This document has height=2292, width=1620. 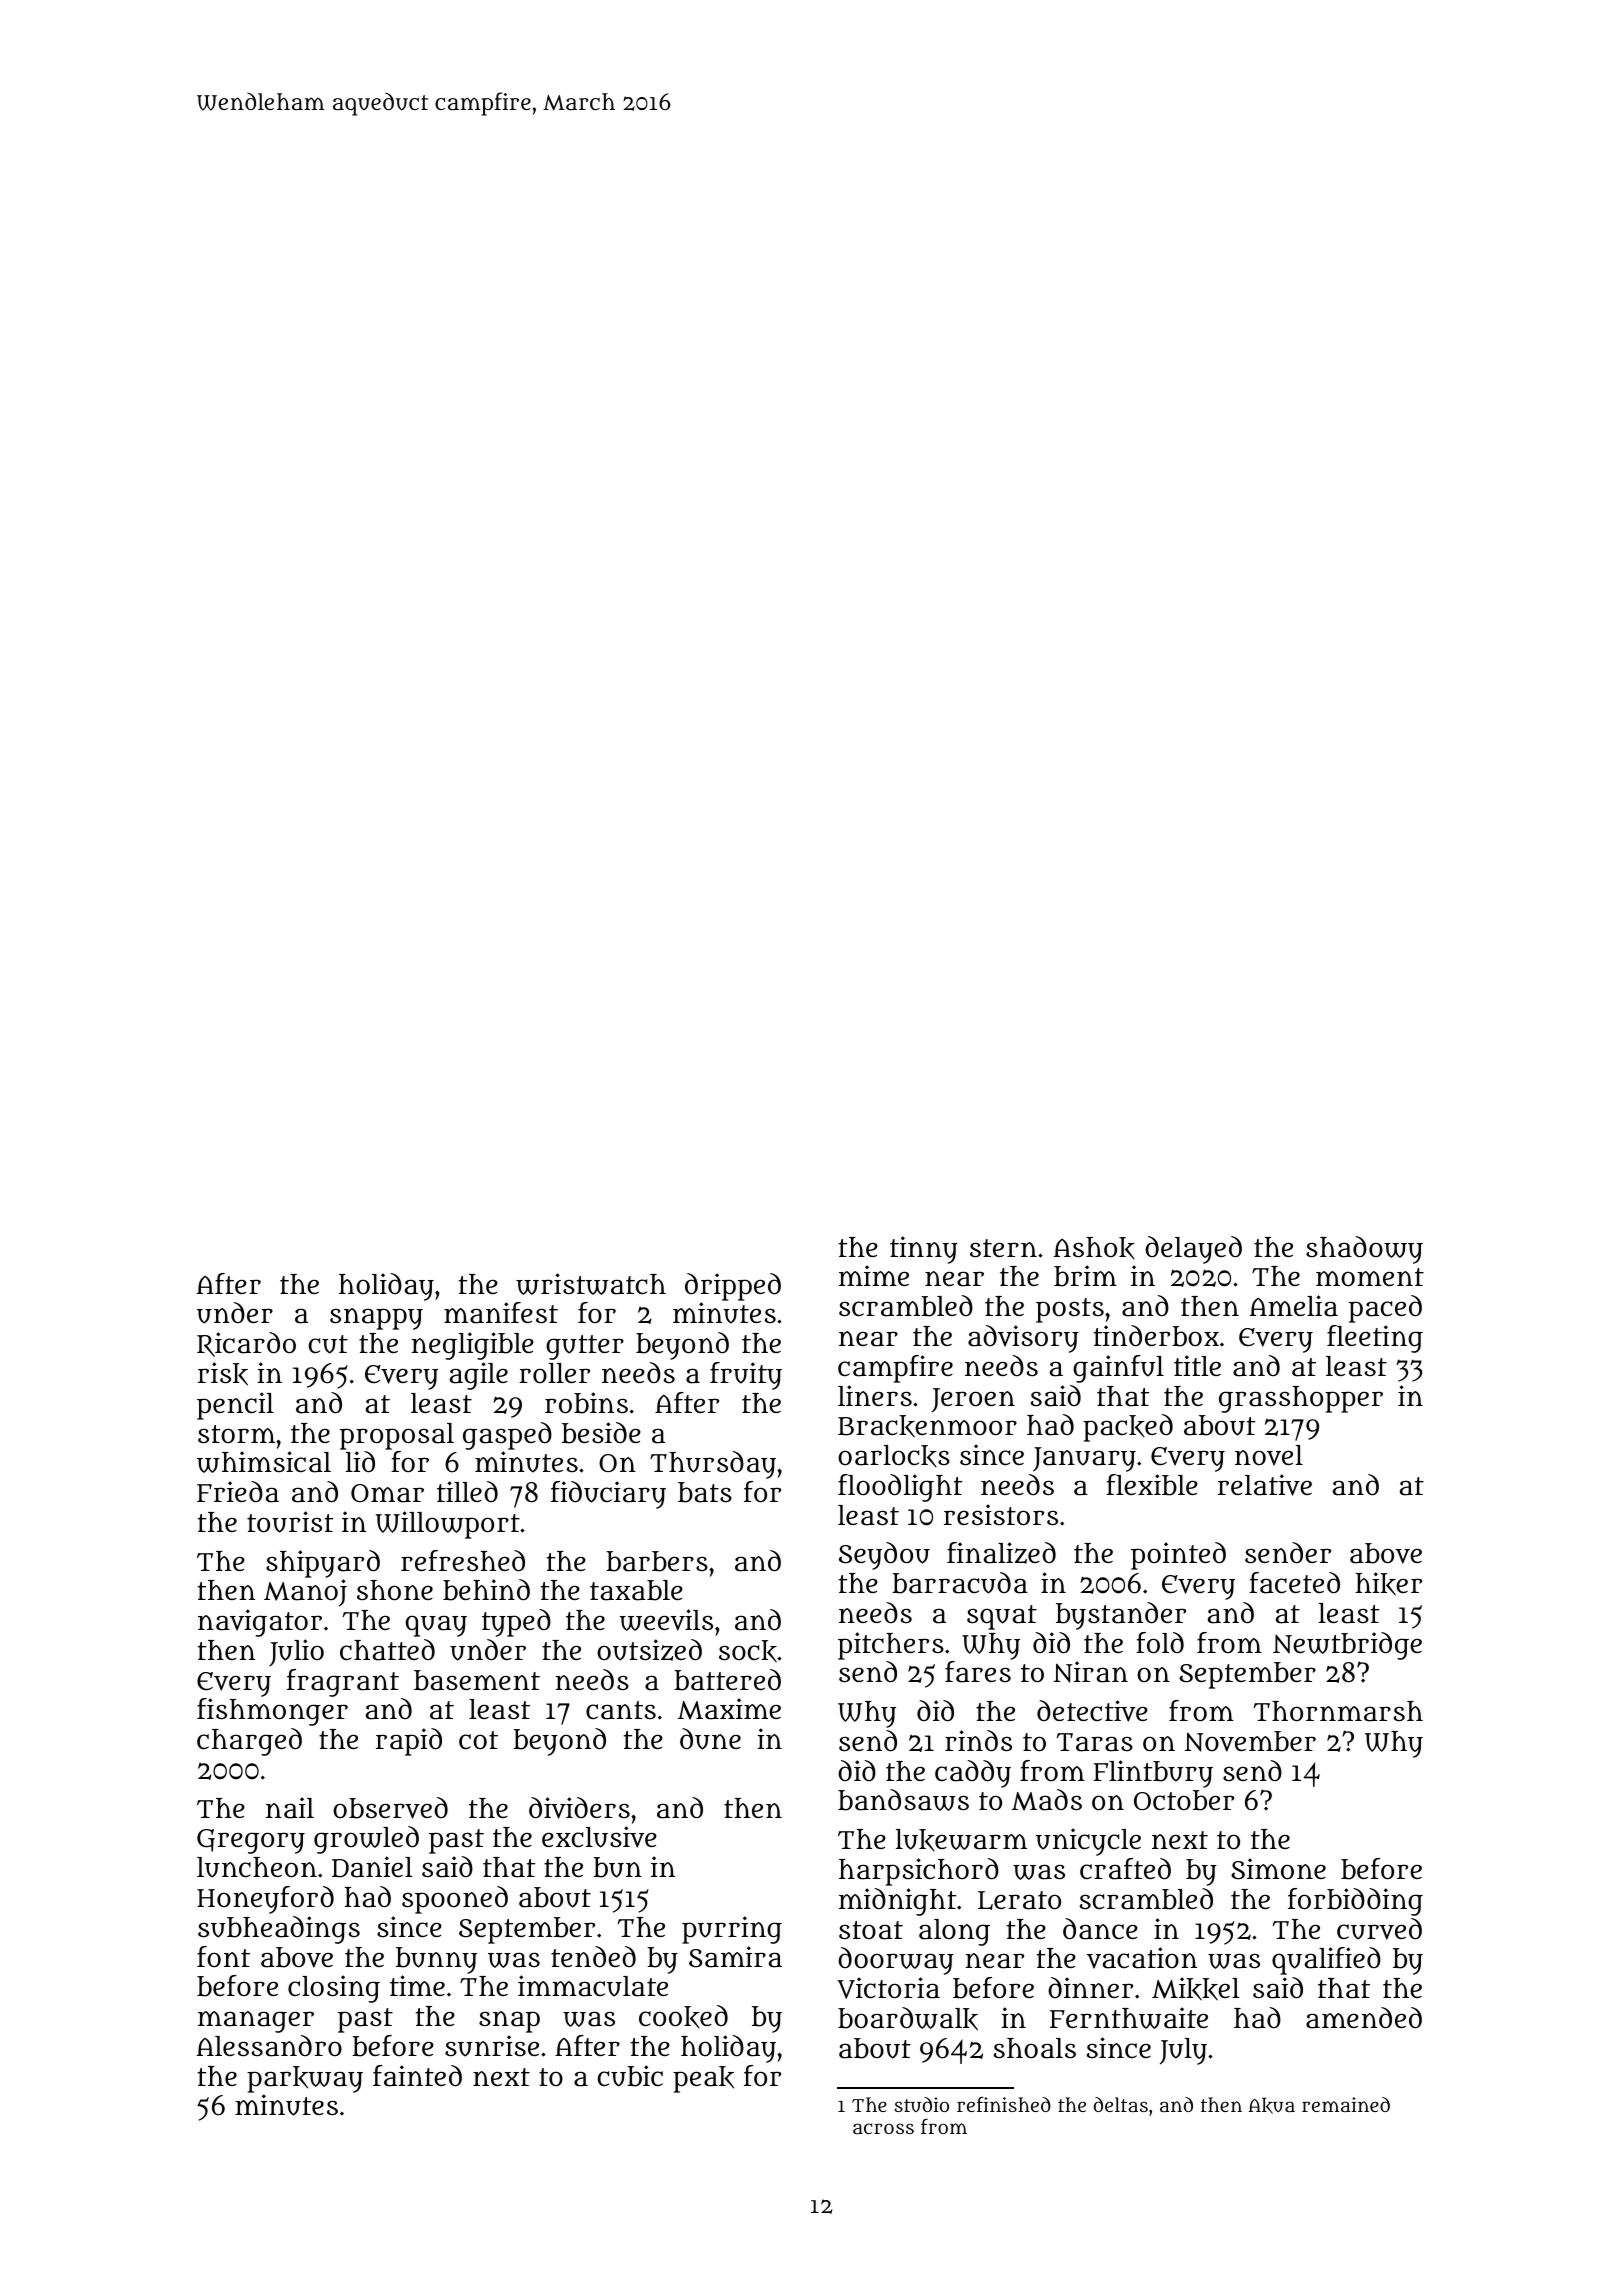 I want to click on charged, so click(x=249, y=1742).
